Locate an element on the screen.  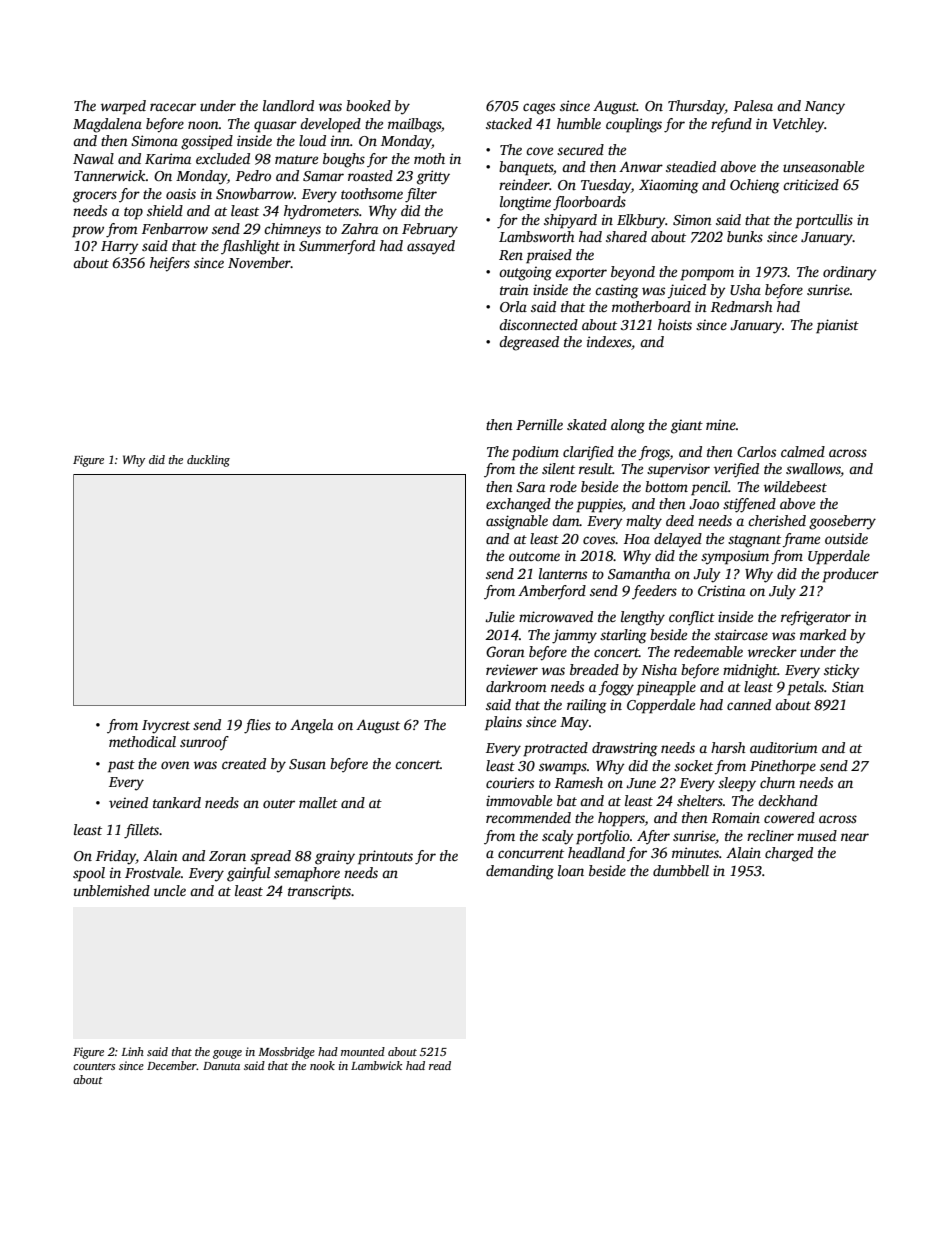
dumbbell is located at coordinates (681, 870).
